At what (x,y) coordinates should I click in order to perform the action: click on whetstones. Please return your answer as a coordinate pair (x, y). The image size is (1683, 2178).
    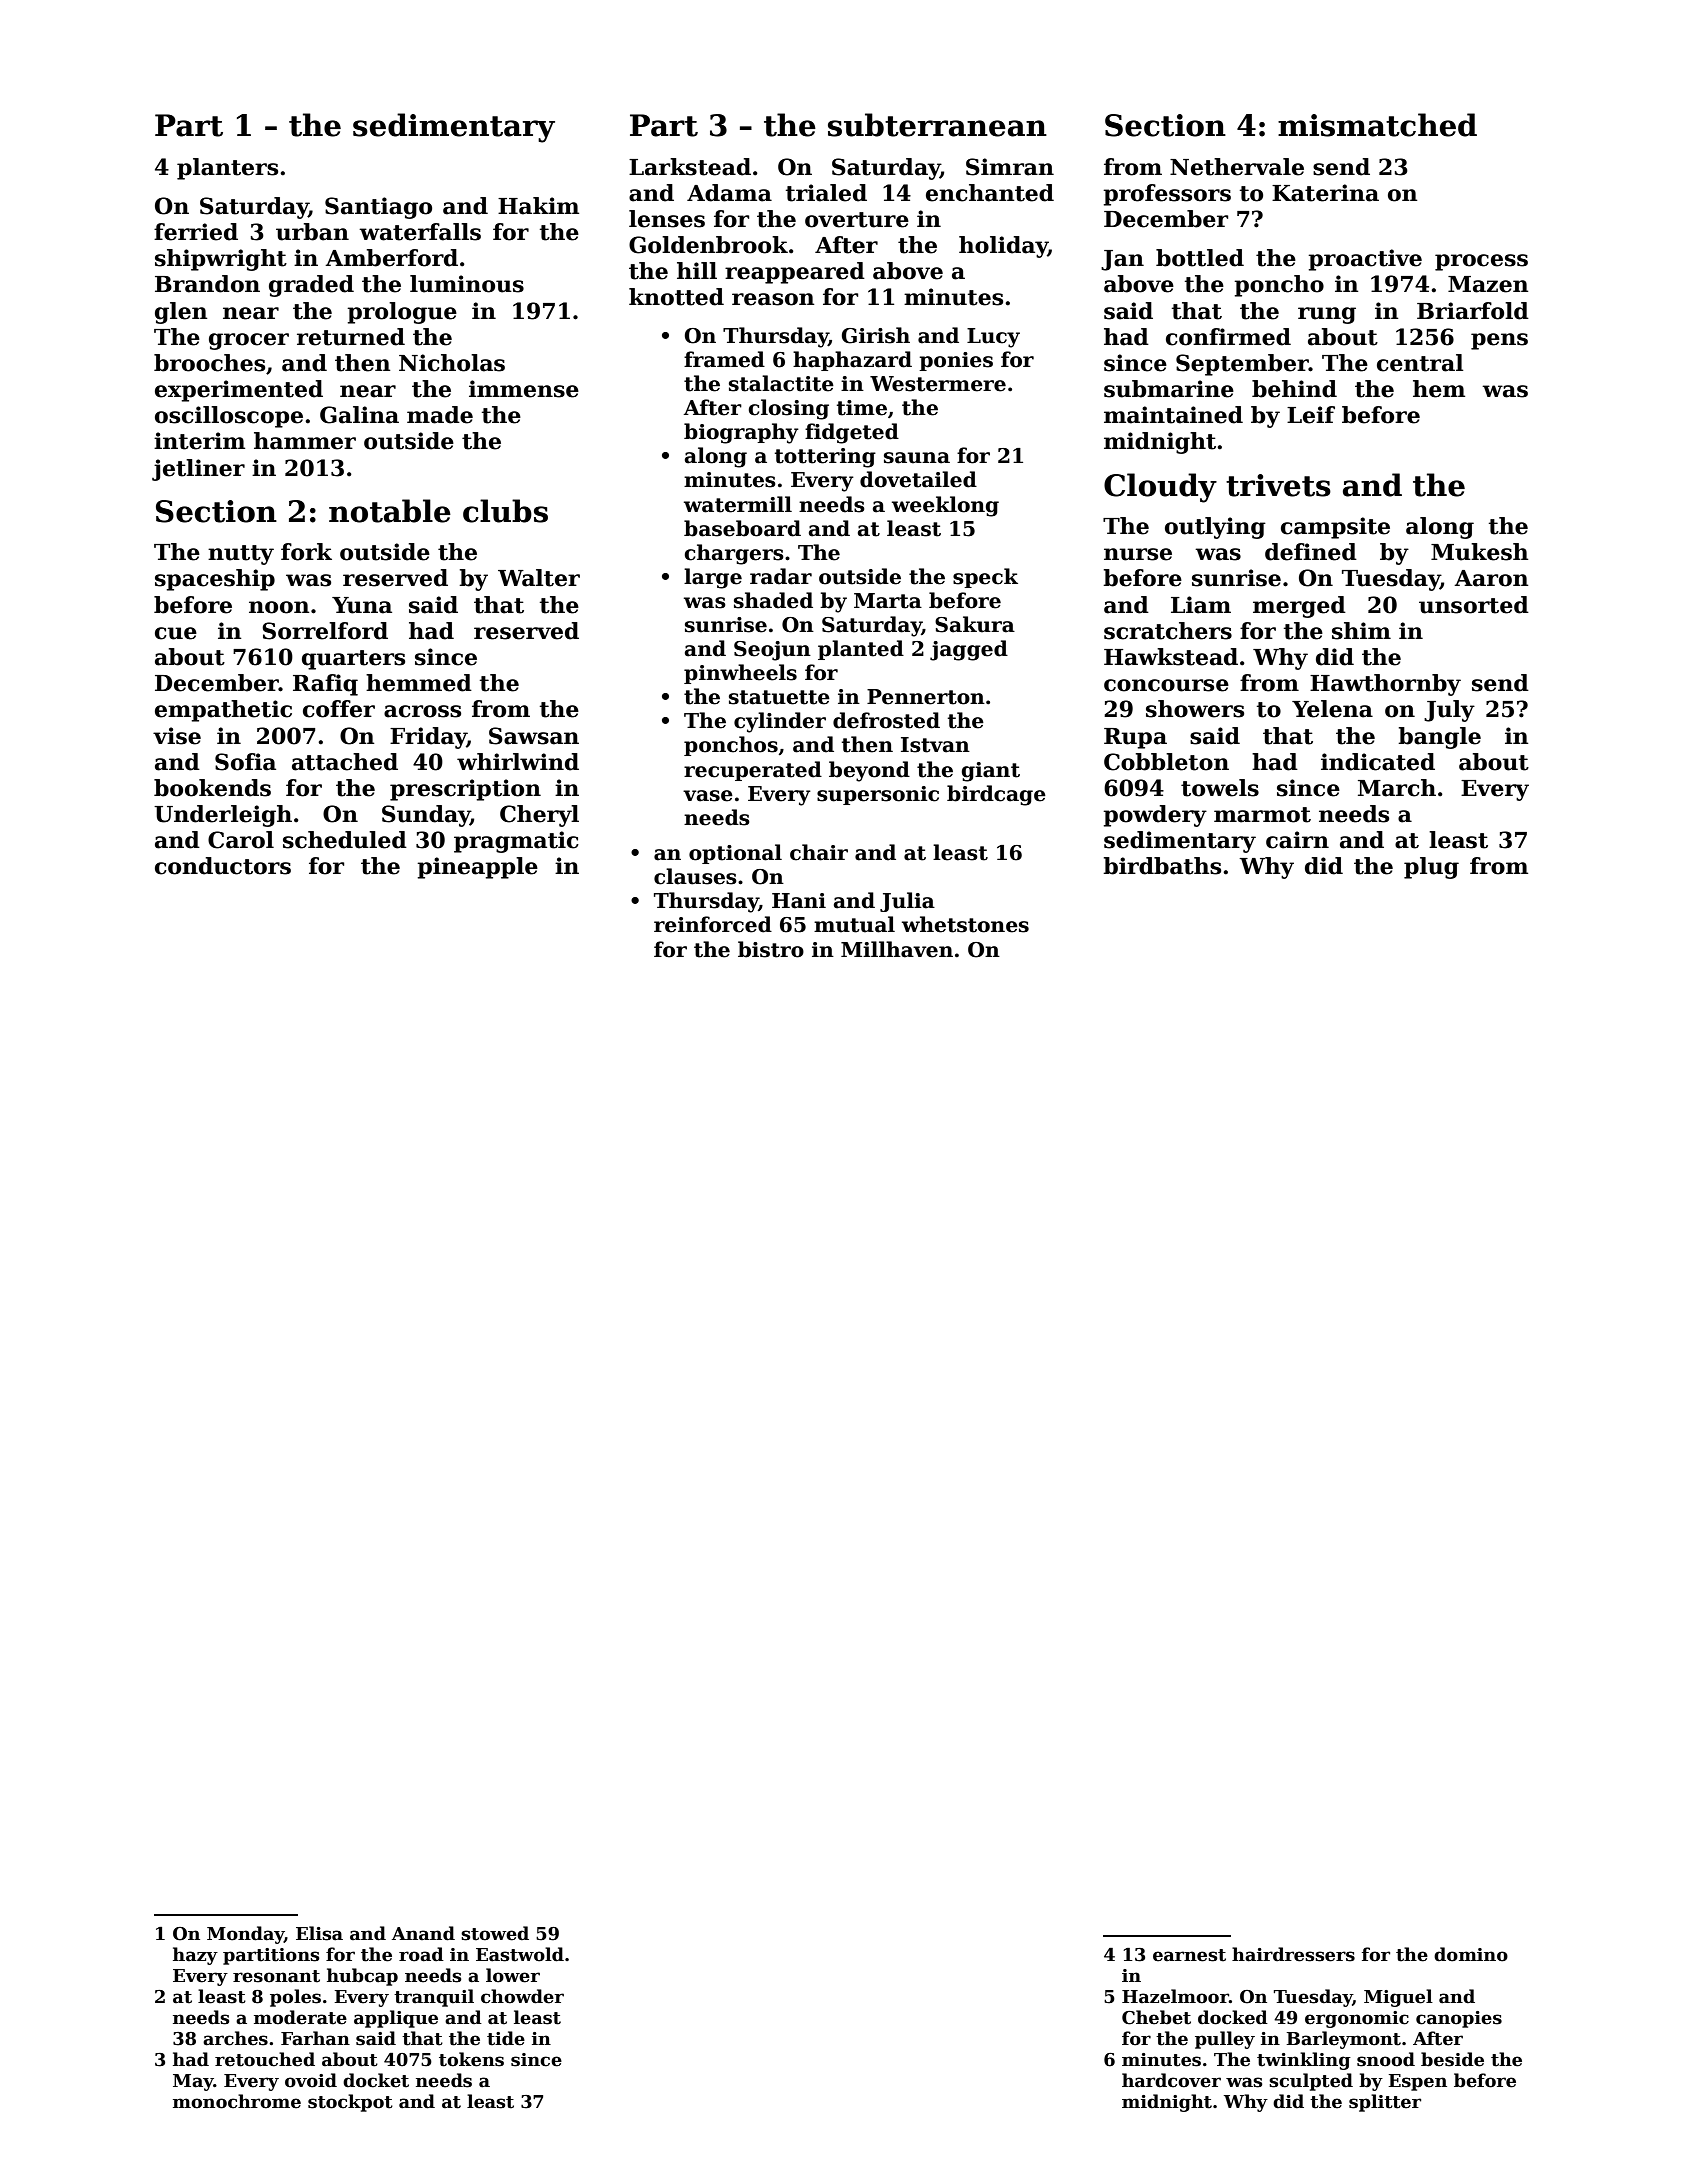
    Looking at the image, I should click on (965, 924).
